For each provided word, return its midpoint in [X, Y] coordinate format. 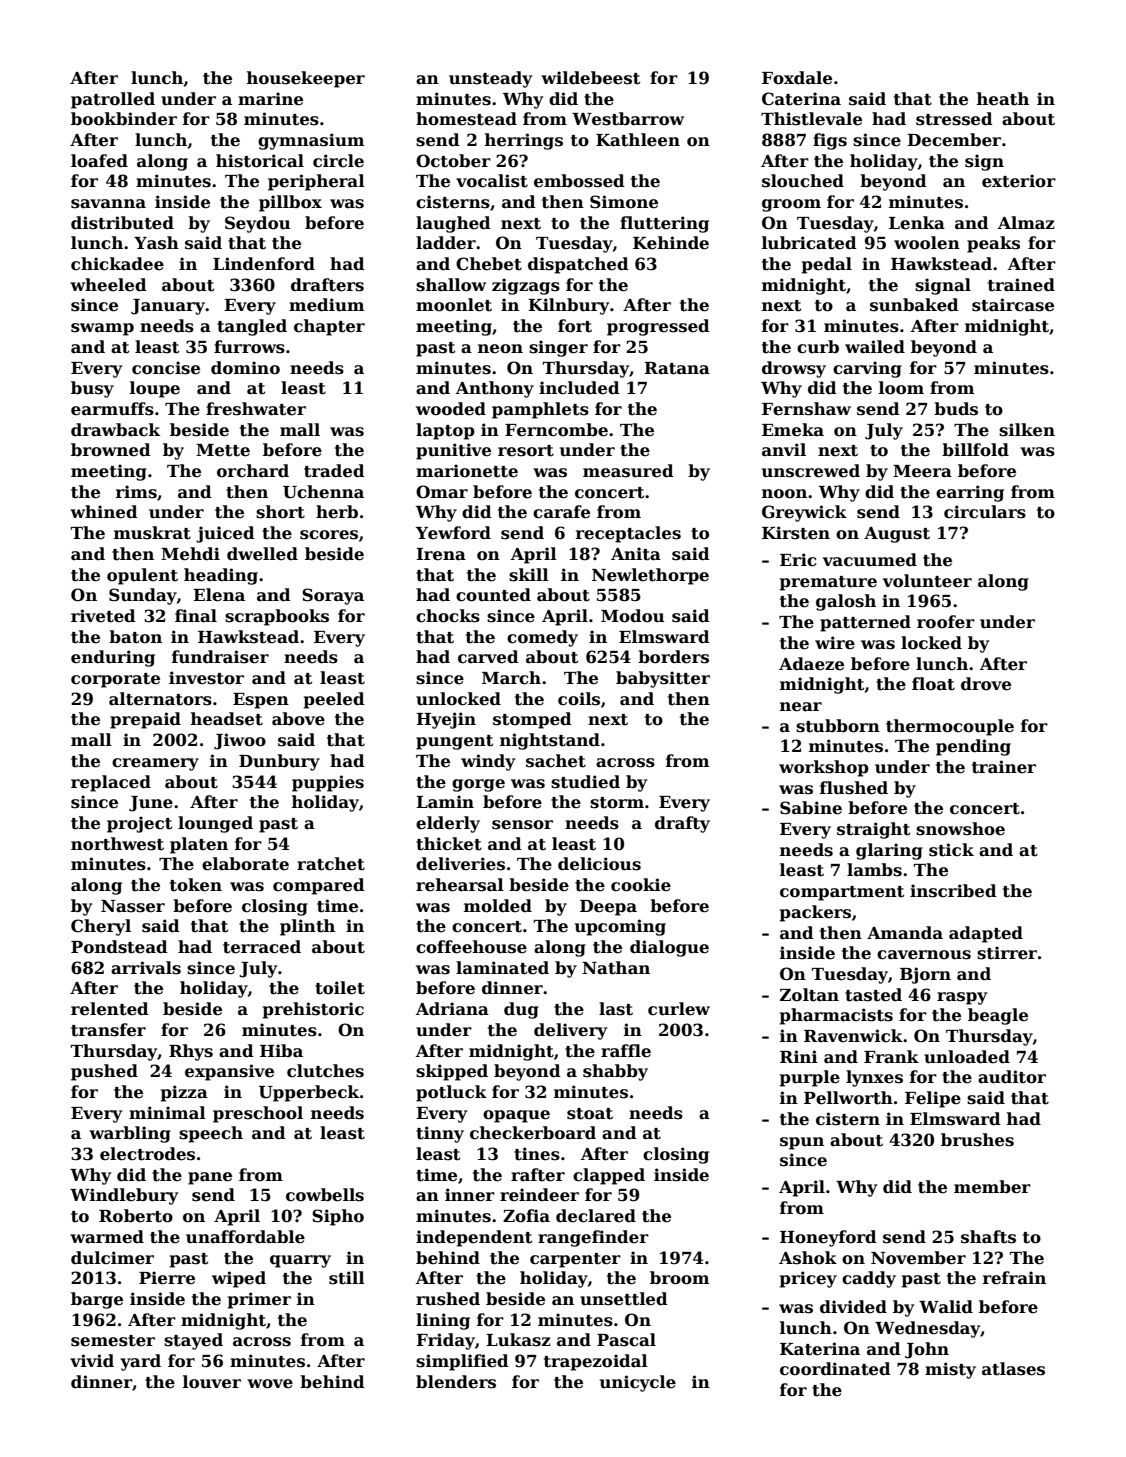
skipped [452, 1072]
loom [901, 388]
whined [104, 512]
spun [802, 1143]
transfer [108, 1030]
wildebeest [590, 78]
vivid [92, 1361]
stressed [954, 119]
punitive [453, 451]
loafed [99, 161]
